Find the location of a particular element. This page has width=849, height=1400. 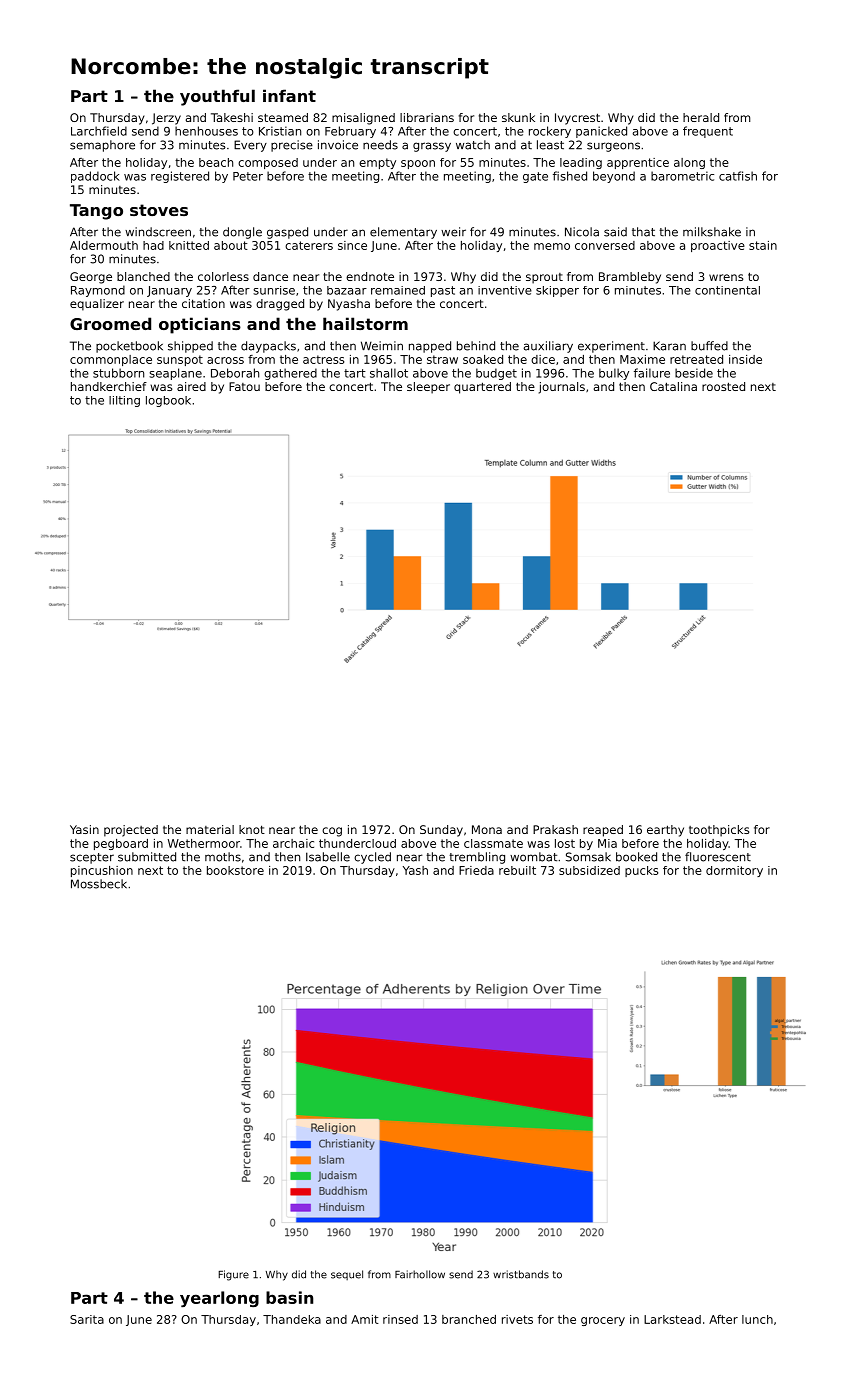

paddock is located at coordinates (95, 177).
